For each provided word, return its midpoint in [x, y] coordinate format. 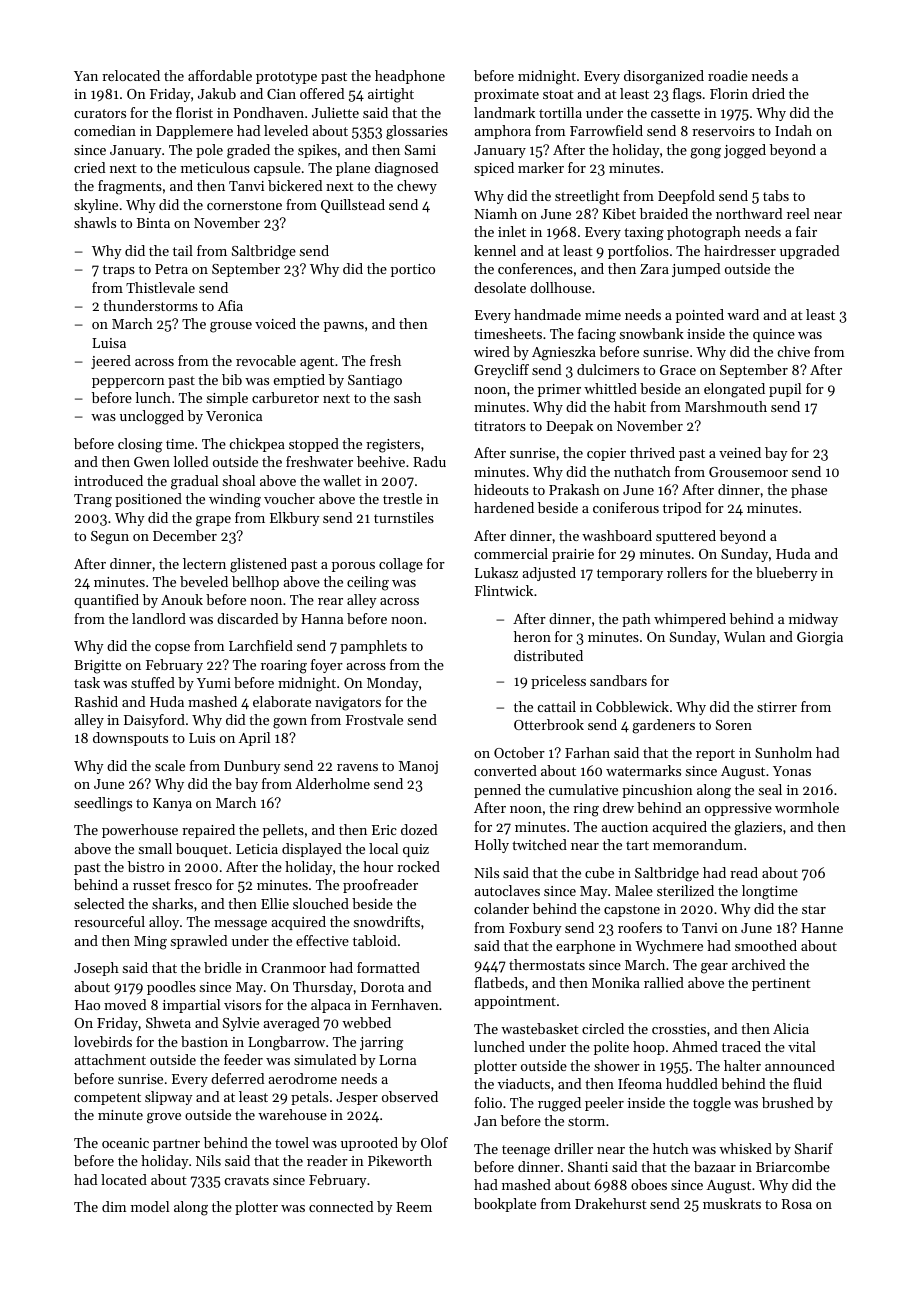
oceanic [125, 1143]
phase [809, 491]
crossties [679, 1029]
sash [407, 397]
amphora [502, 132]
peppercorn [128, 383]
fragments [130, 187]
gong [705, 153]
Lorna [397, 1060]
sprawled [199, 942]
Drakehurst [611, 1203]
